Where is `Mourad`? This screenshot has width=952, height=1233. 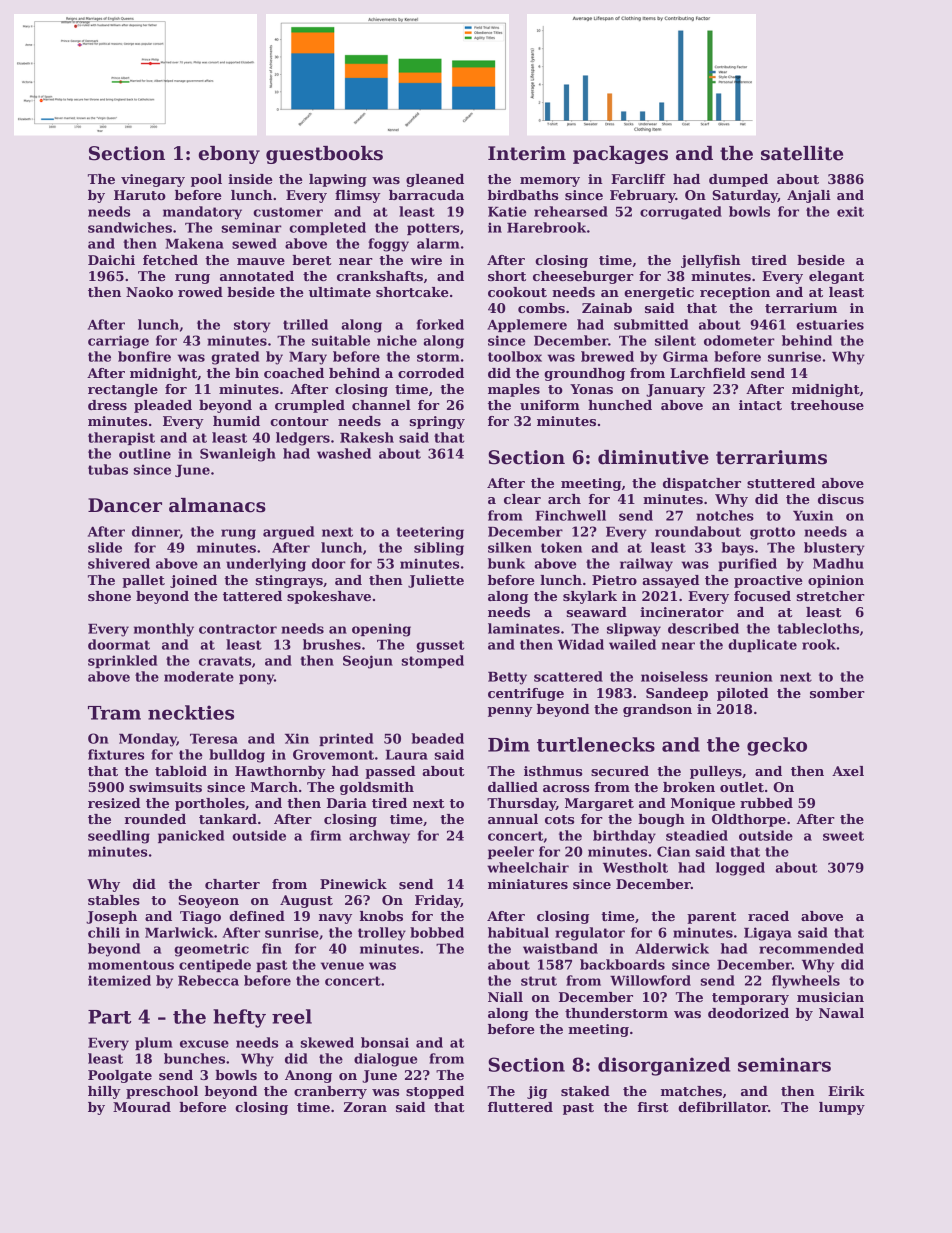
Mourad is located at coordinates (142, 1107).
